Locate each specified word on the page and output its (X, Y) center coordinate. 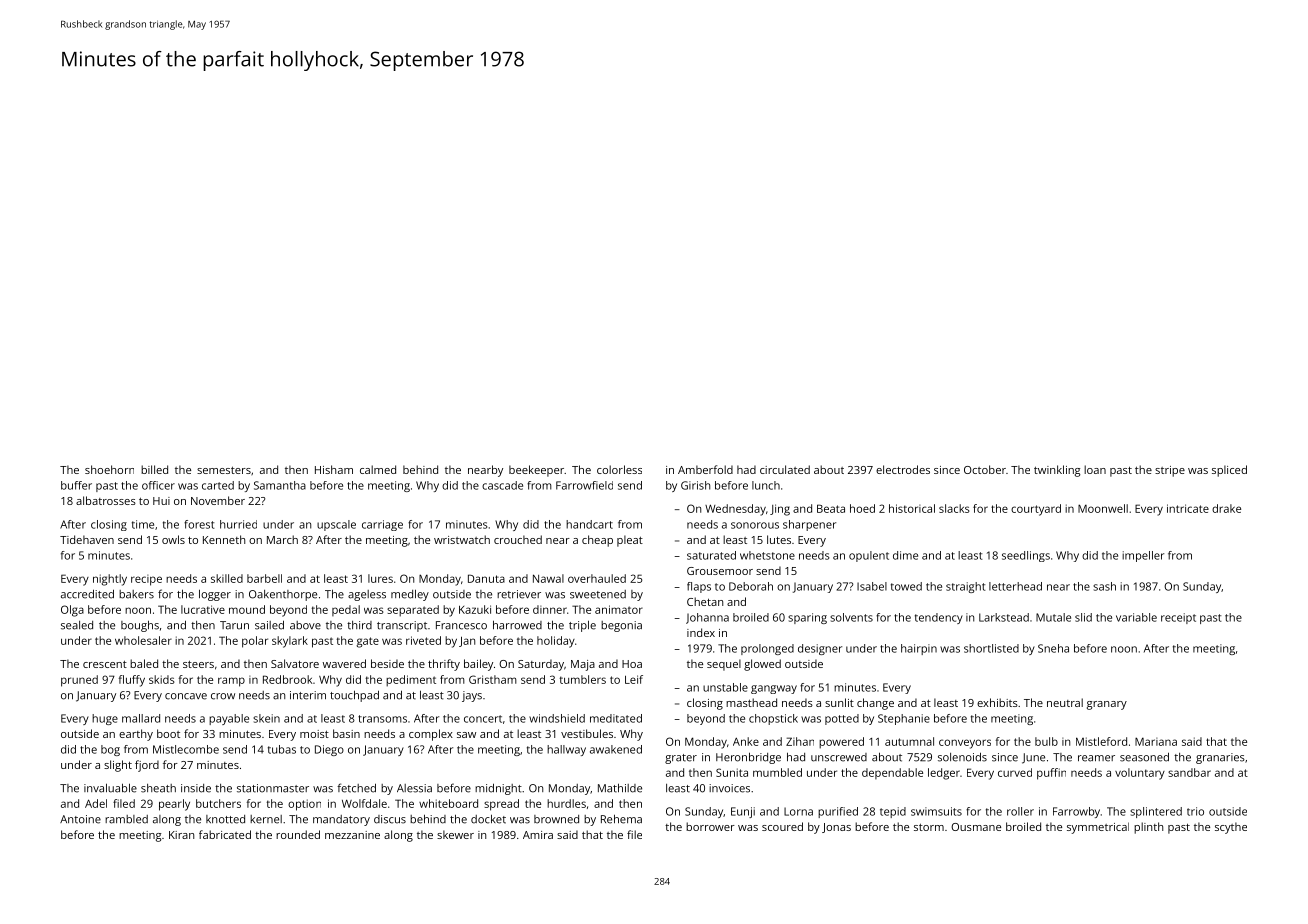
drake (1226, 508)
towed (906, 586)
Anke (746, 741)
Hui (161, 501)
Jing (780, 510)
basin (346, 733)
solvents (851, 617)
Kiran (181, 835)
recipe (146, 580)
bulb (1046, 741)
